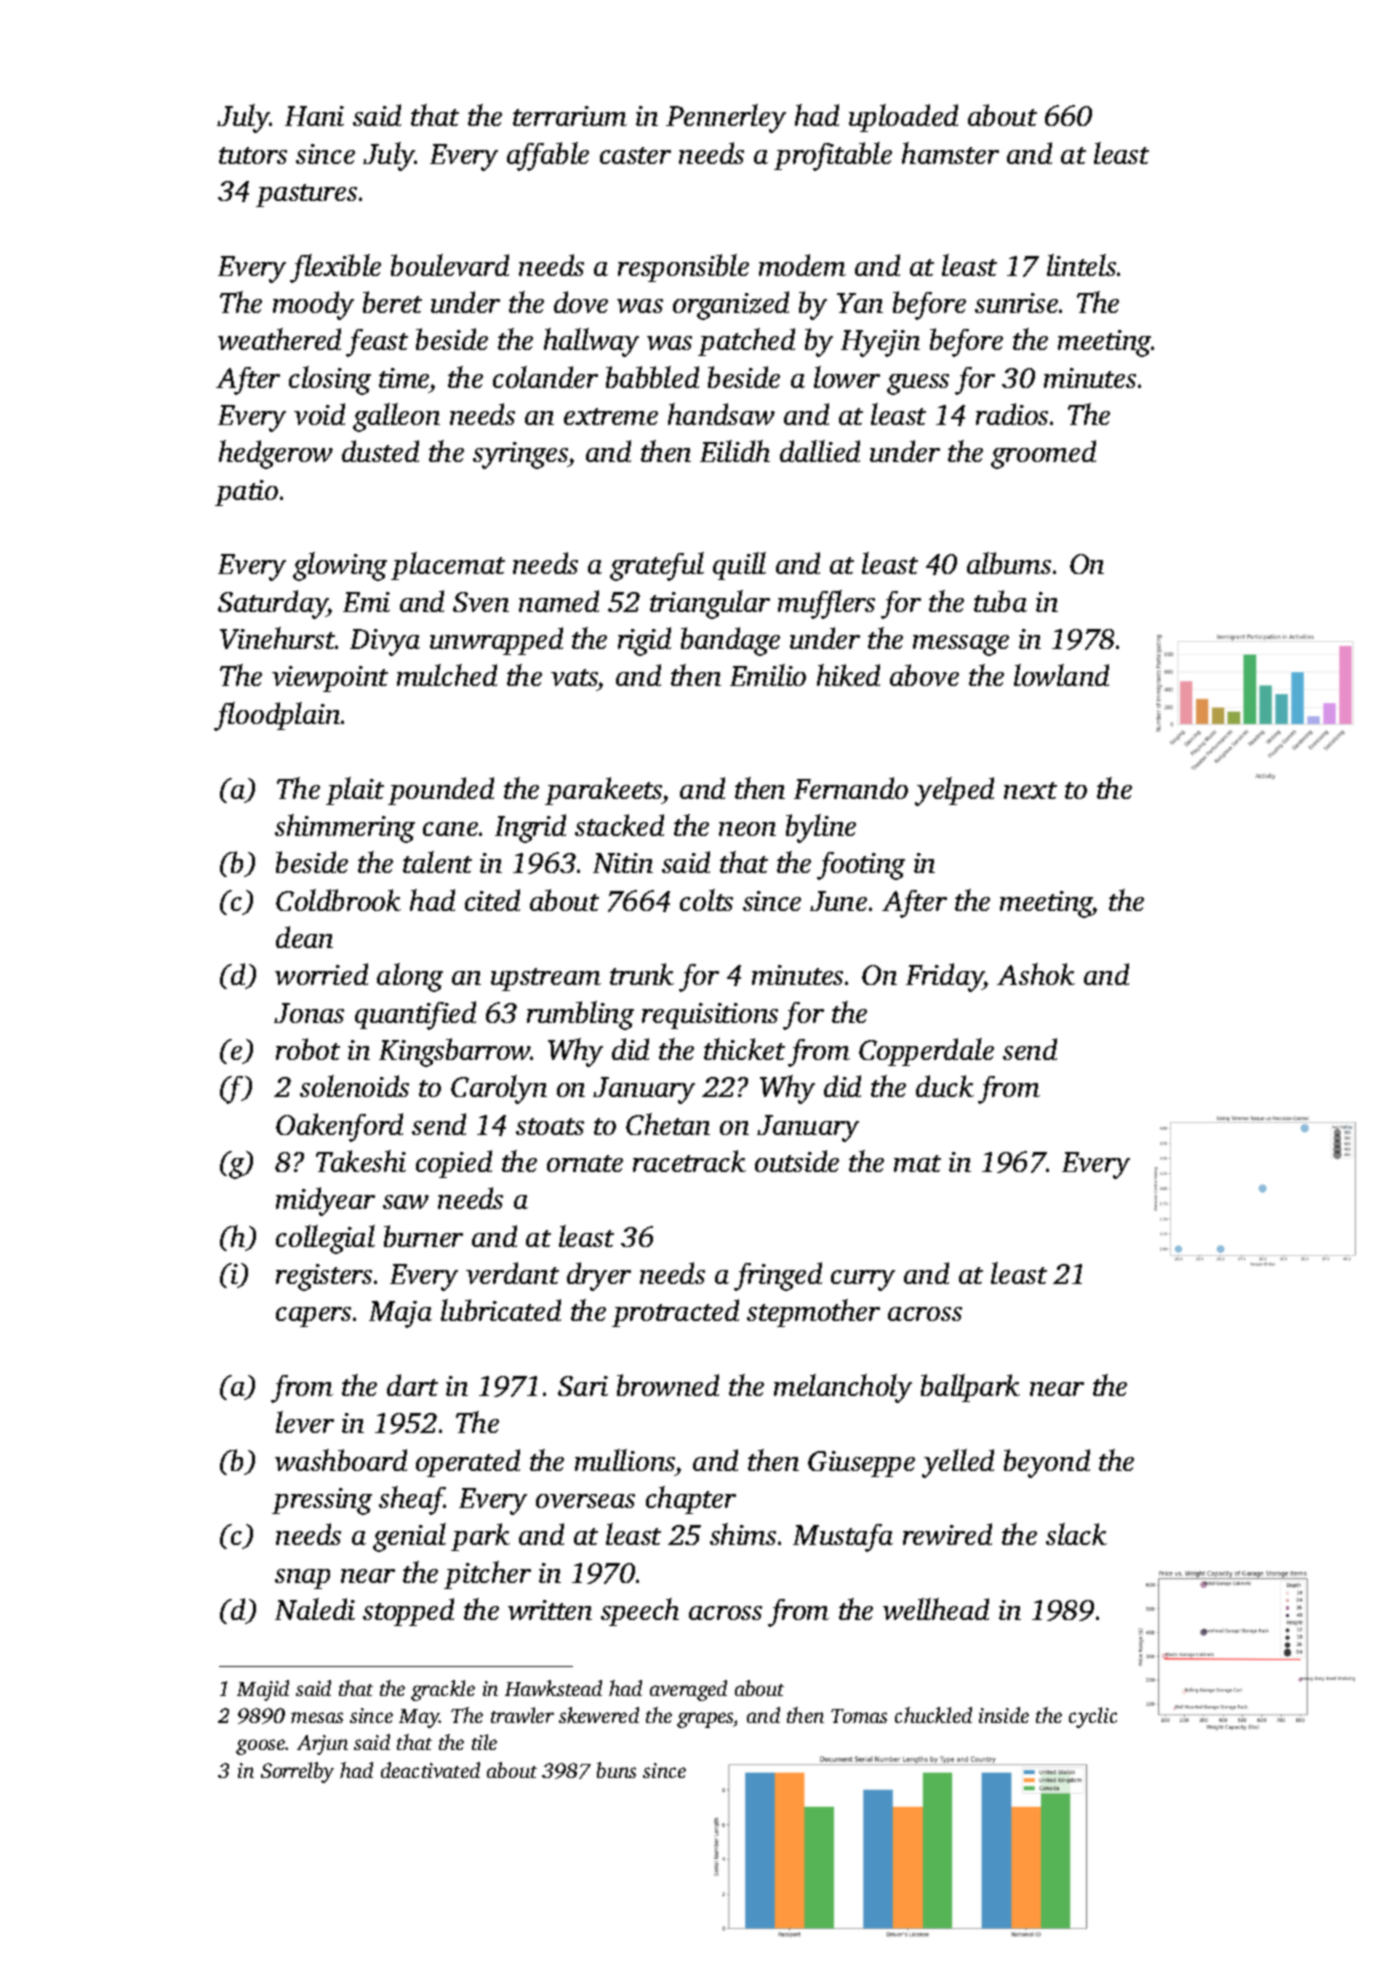 The width and height of the image is (1386, 1969). I want to click on terrarium, so click(570, 116).
